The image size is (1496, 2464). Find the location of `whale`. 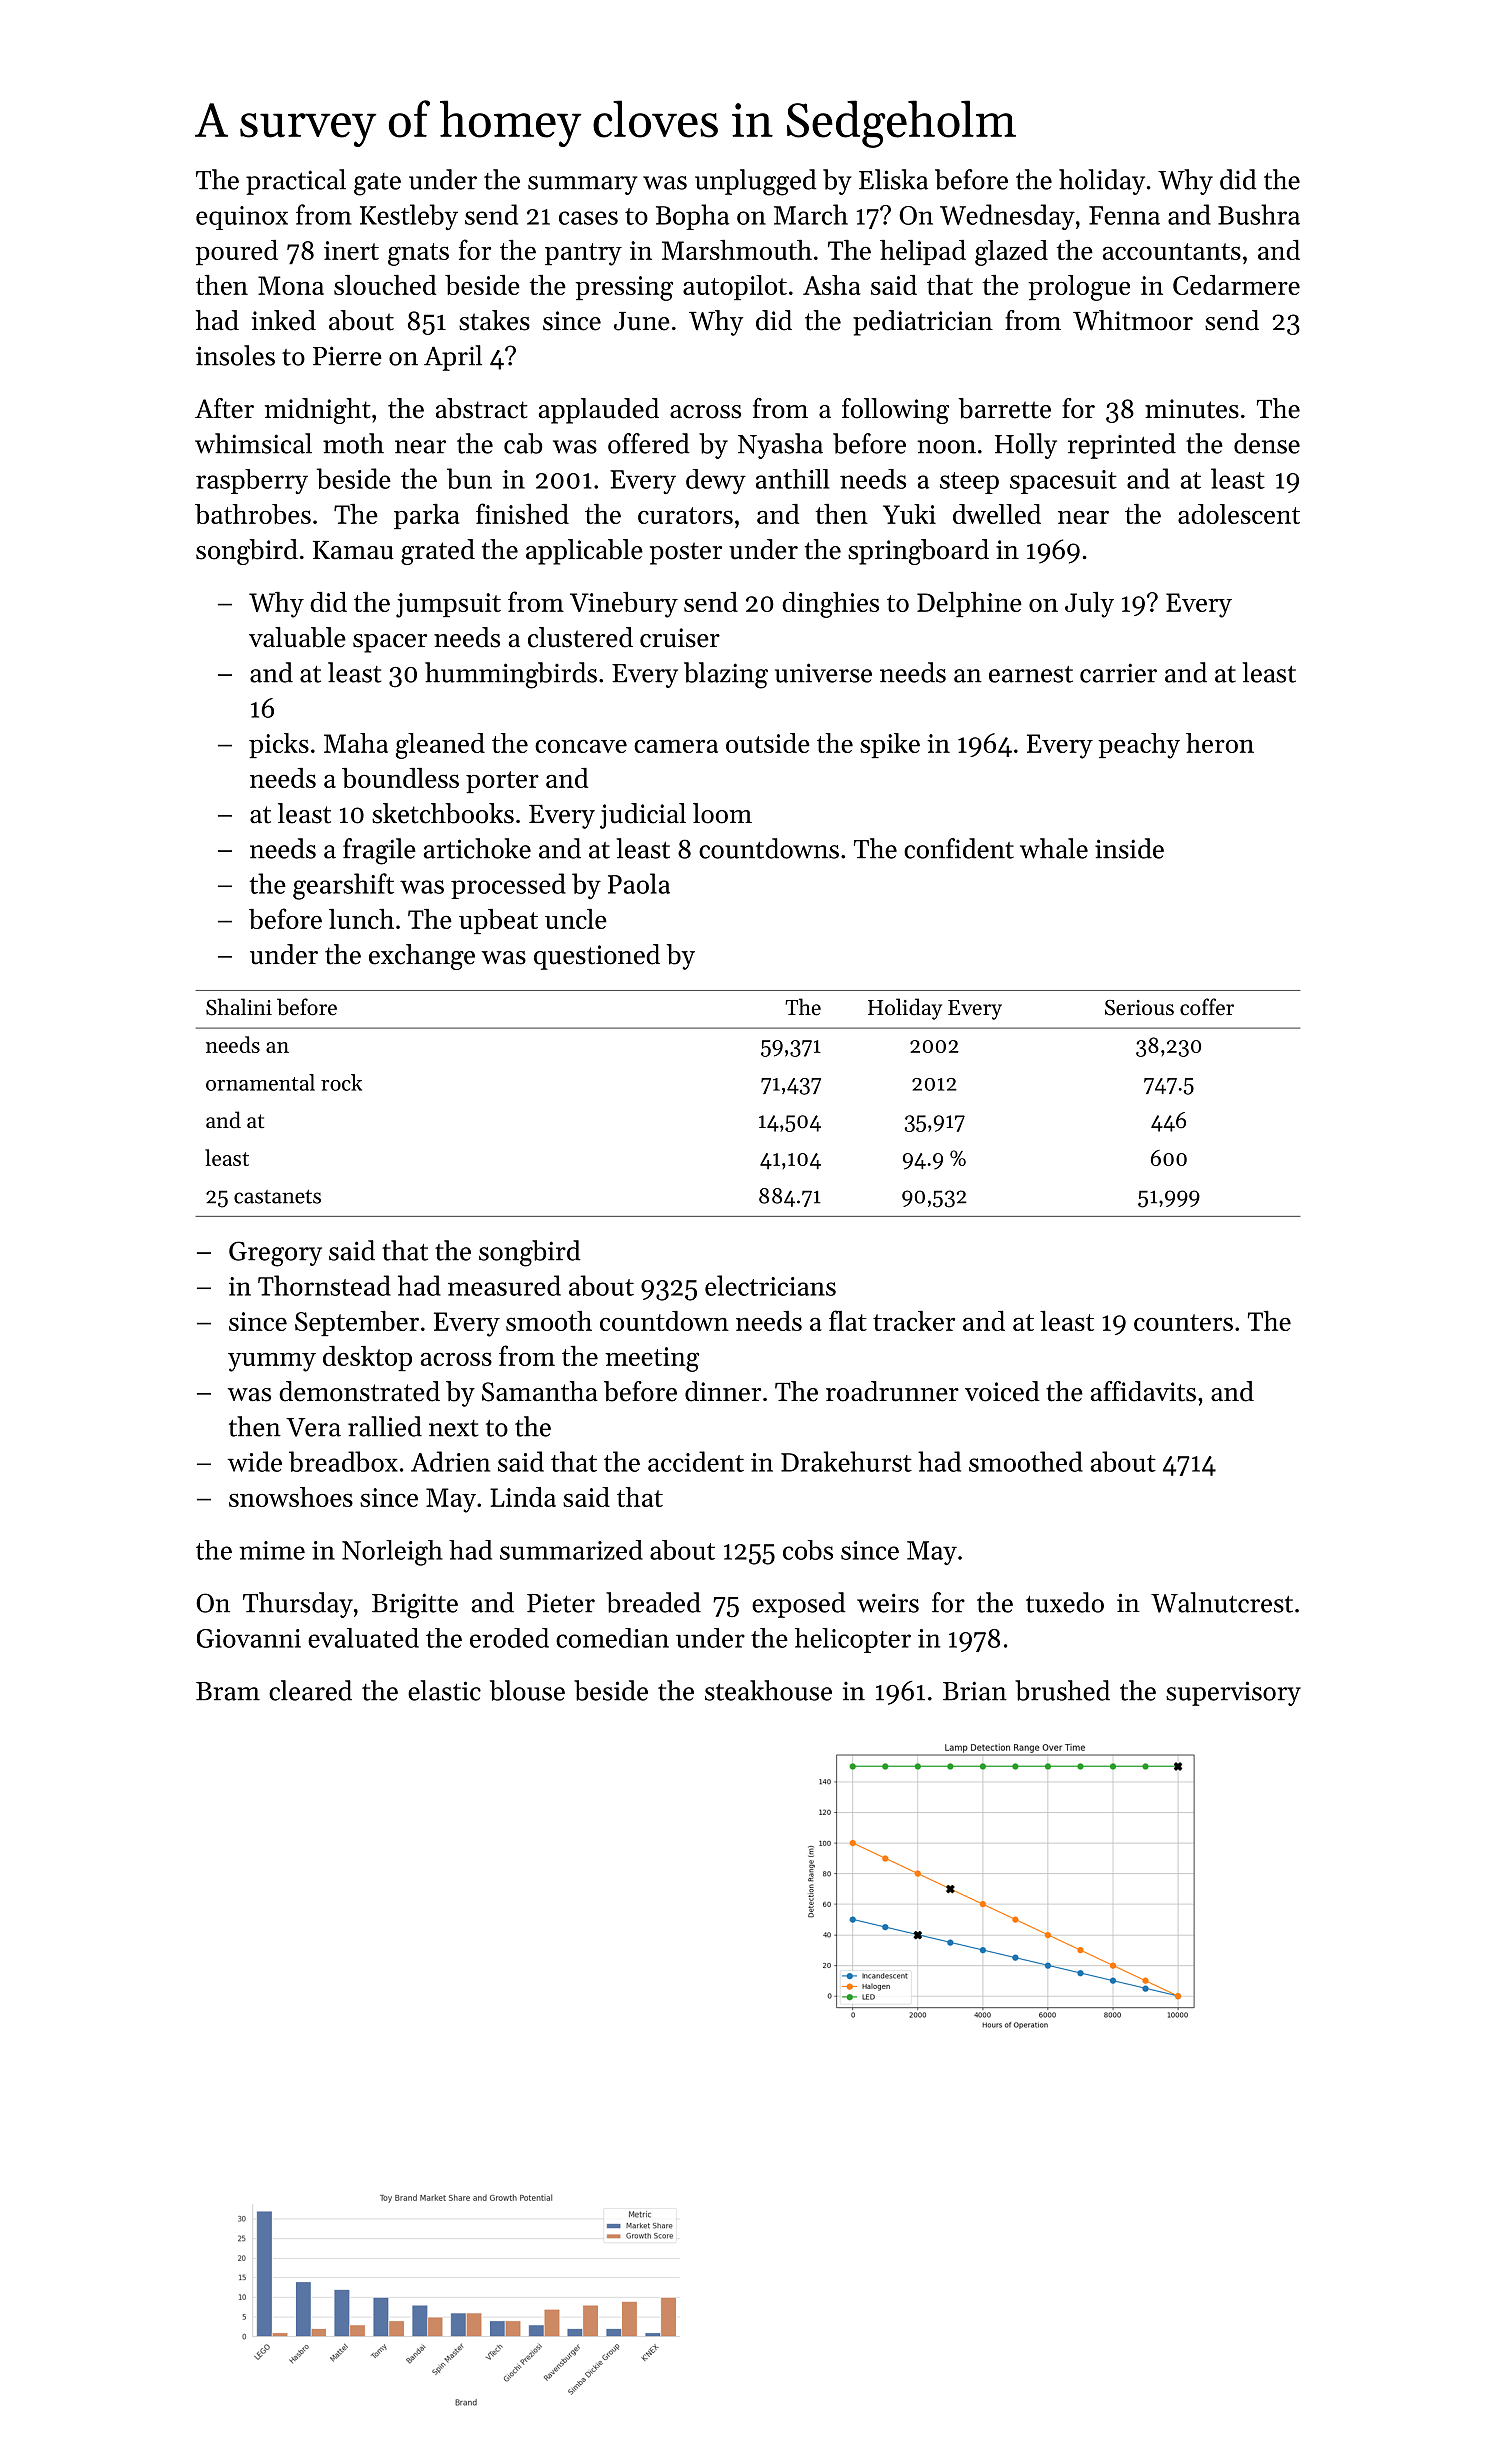

whale is located at coordinates (1054, 848).
